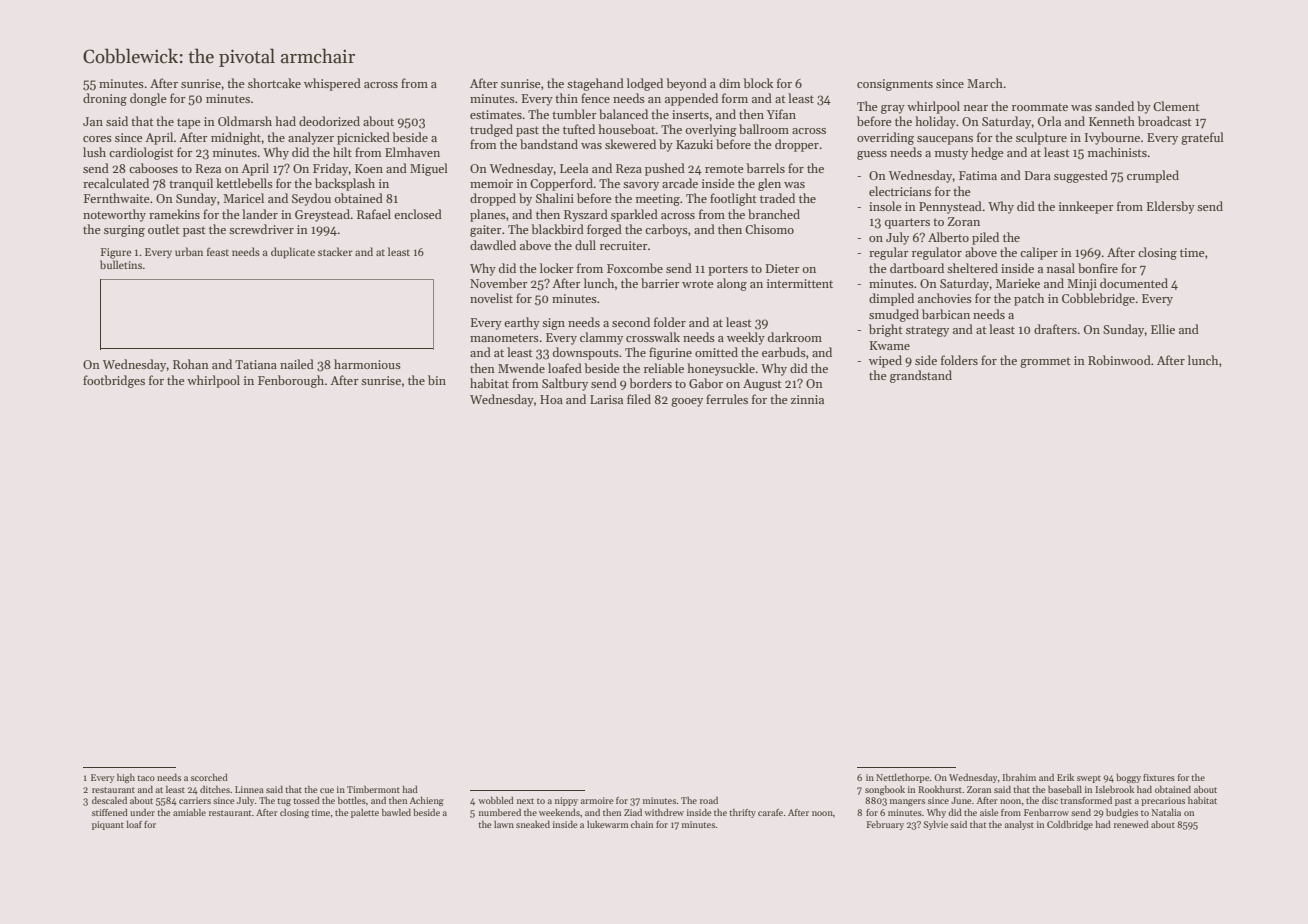  What do you see at coordinates (108, 825) in the screenshot?
I see `piquant` at bounding box center [108, 825].
